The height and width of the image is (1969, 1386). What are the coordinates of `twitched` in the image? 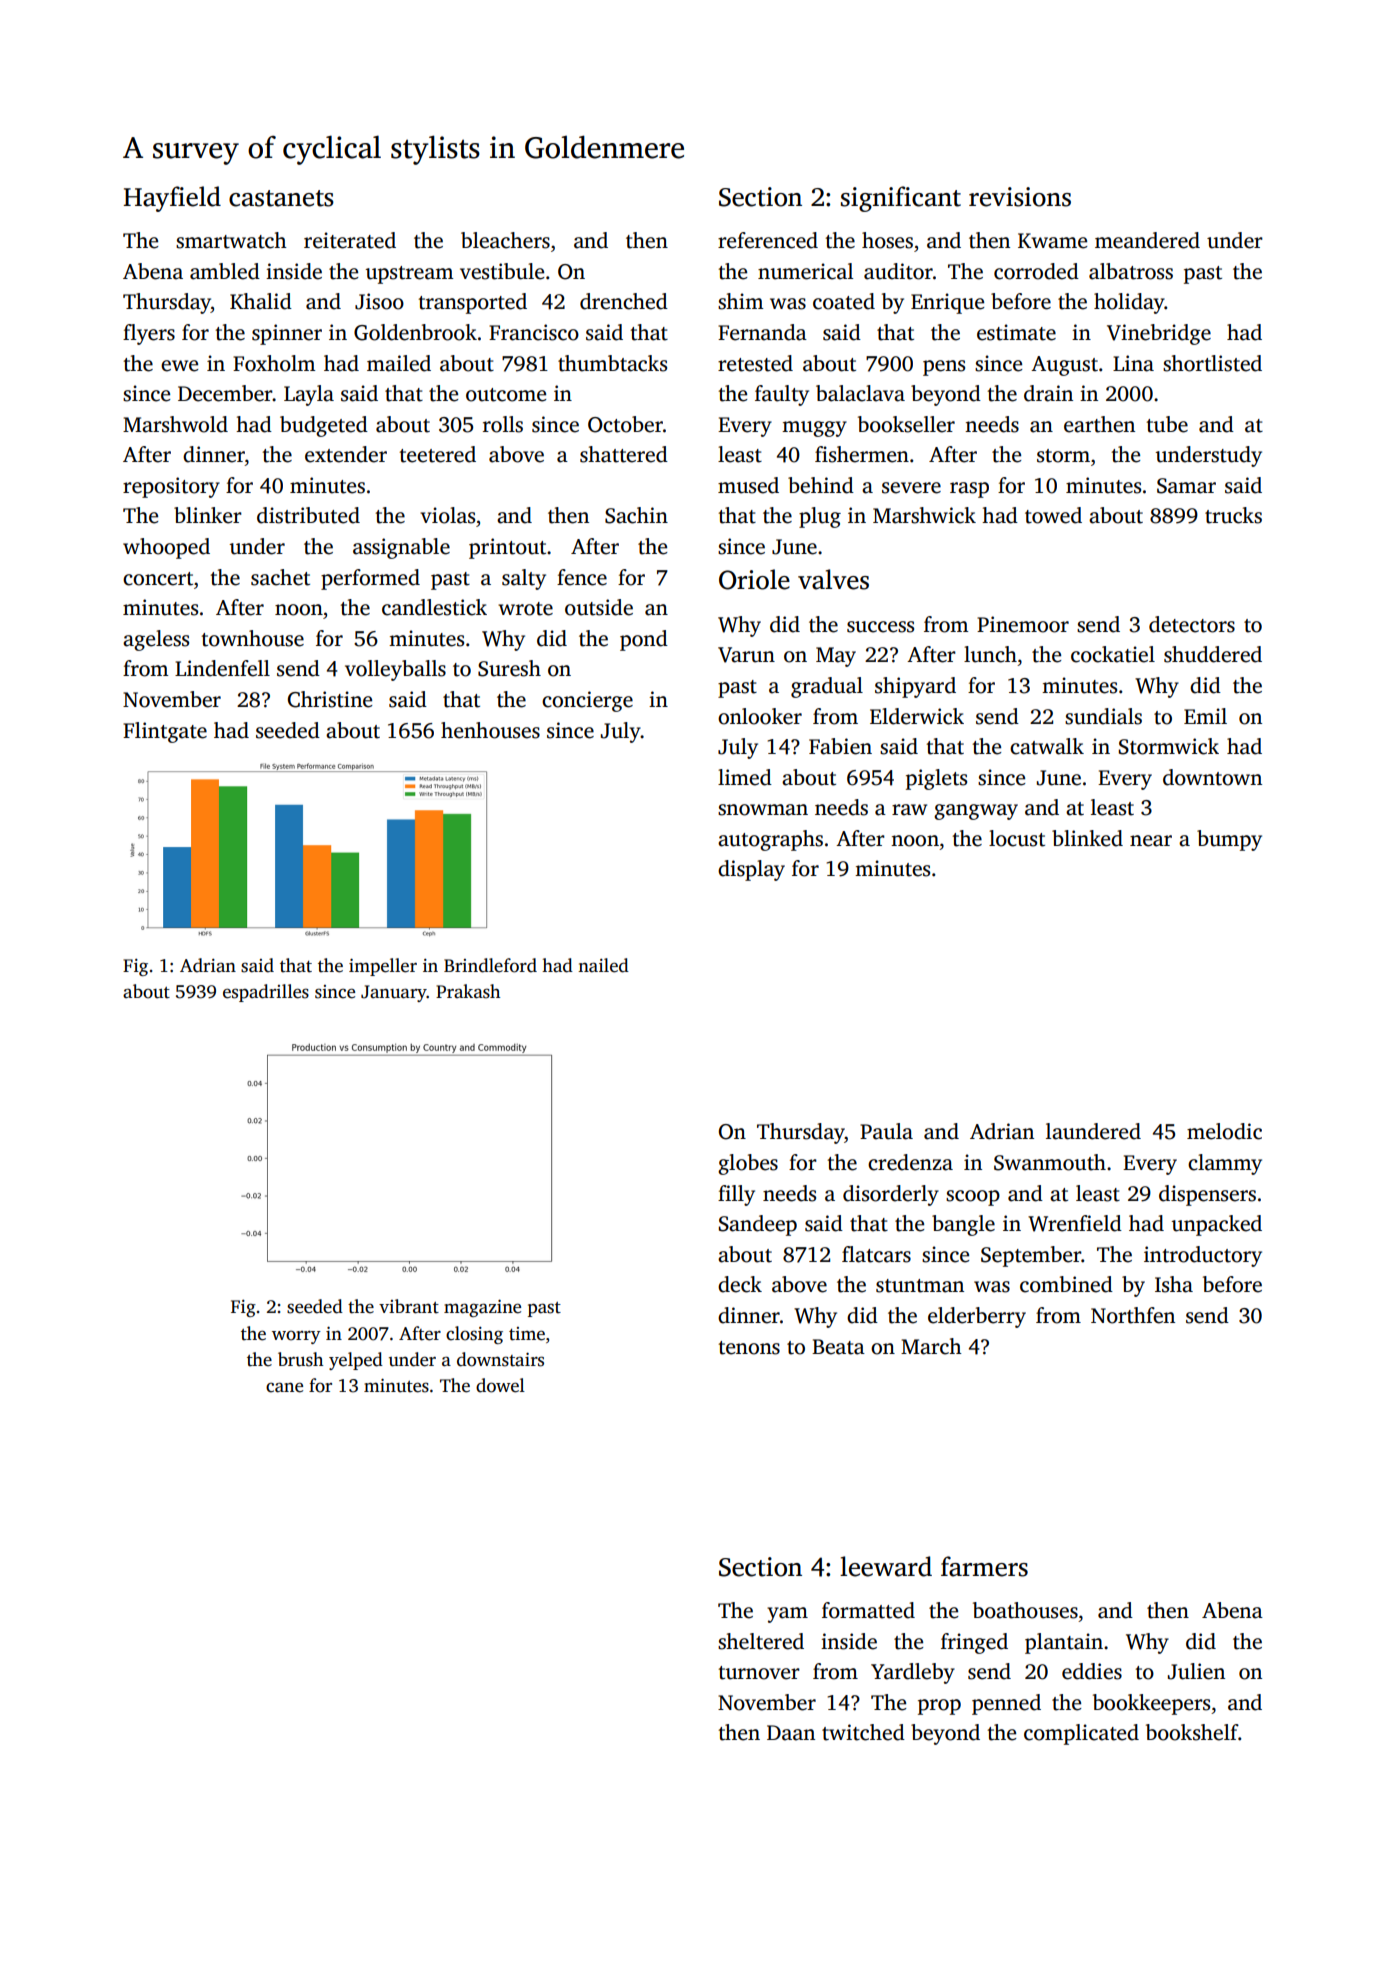 It's located at (863, 1732).
